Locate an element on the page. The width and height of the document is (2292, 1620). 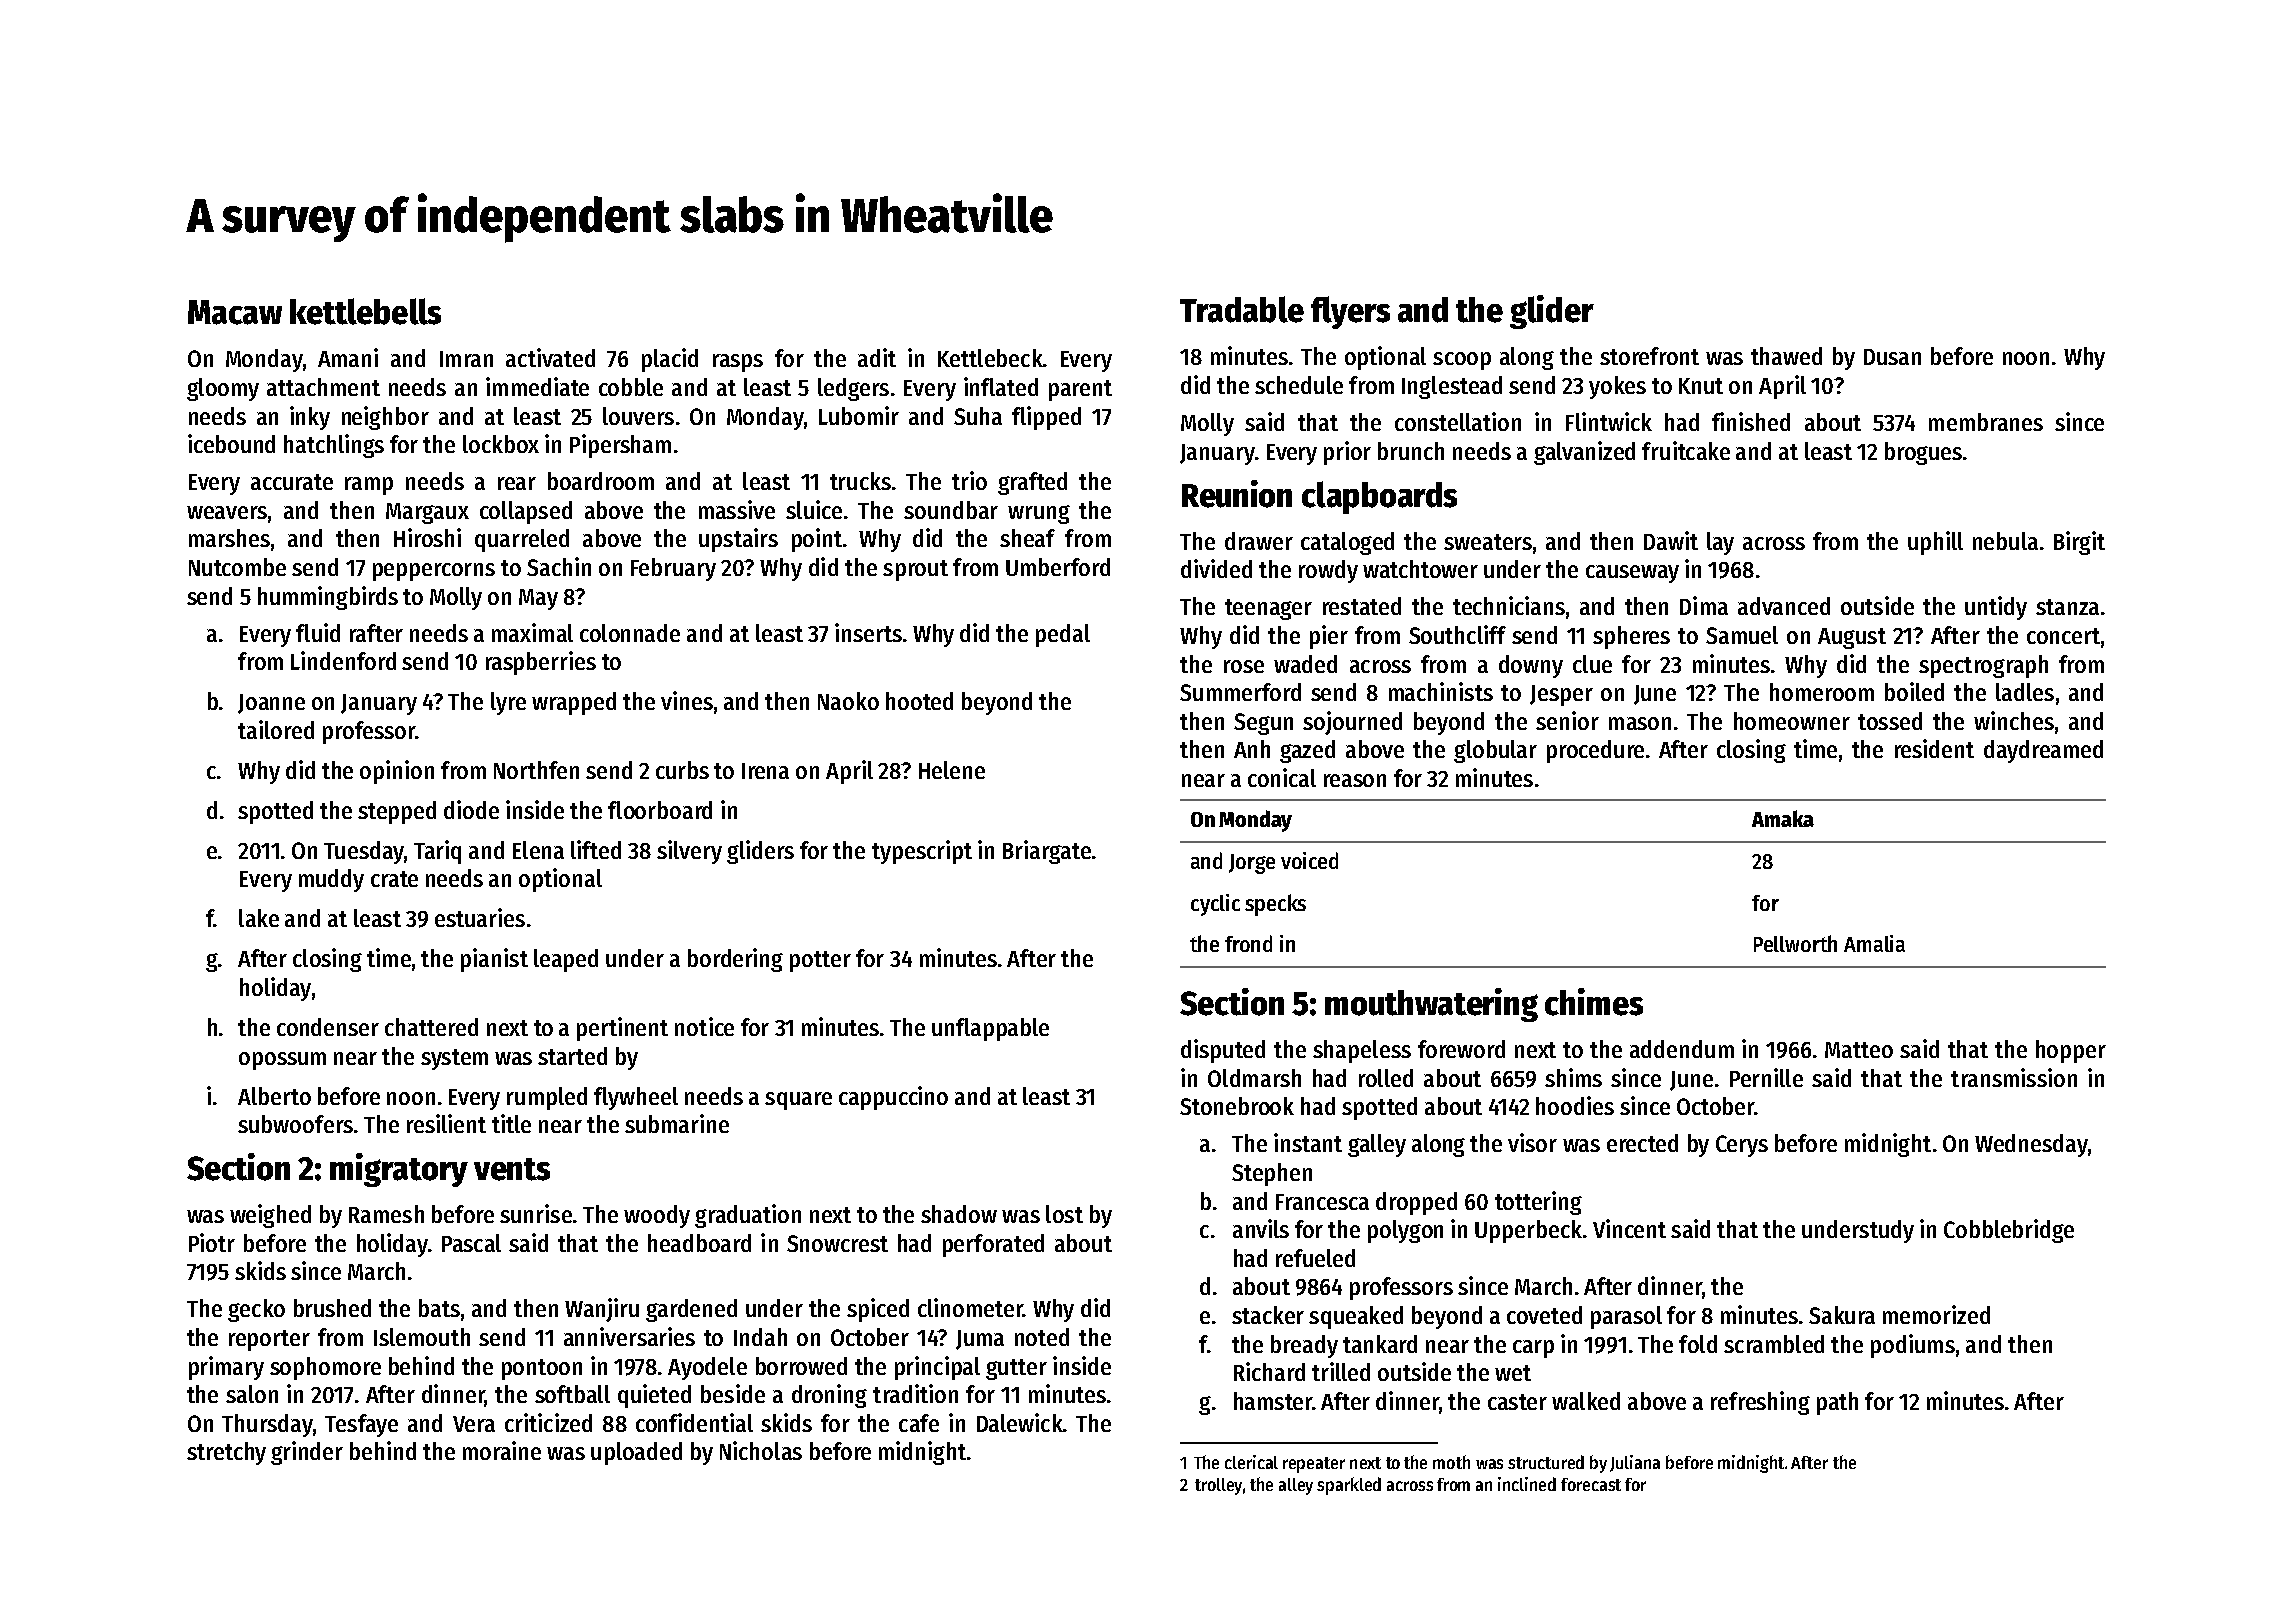
chimes is located at coordinates (1594, 1002).
